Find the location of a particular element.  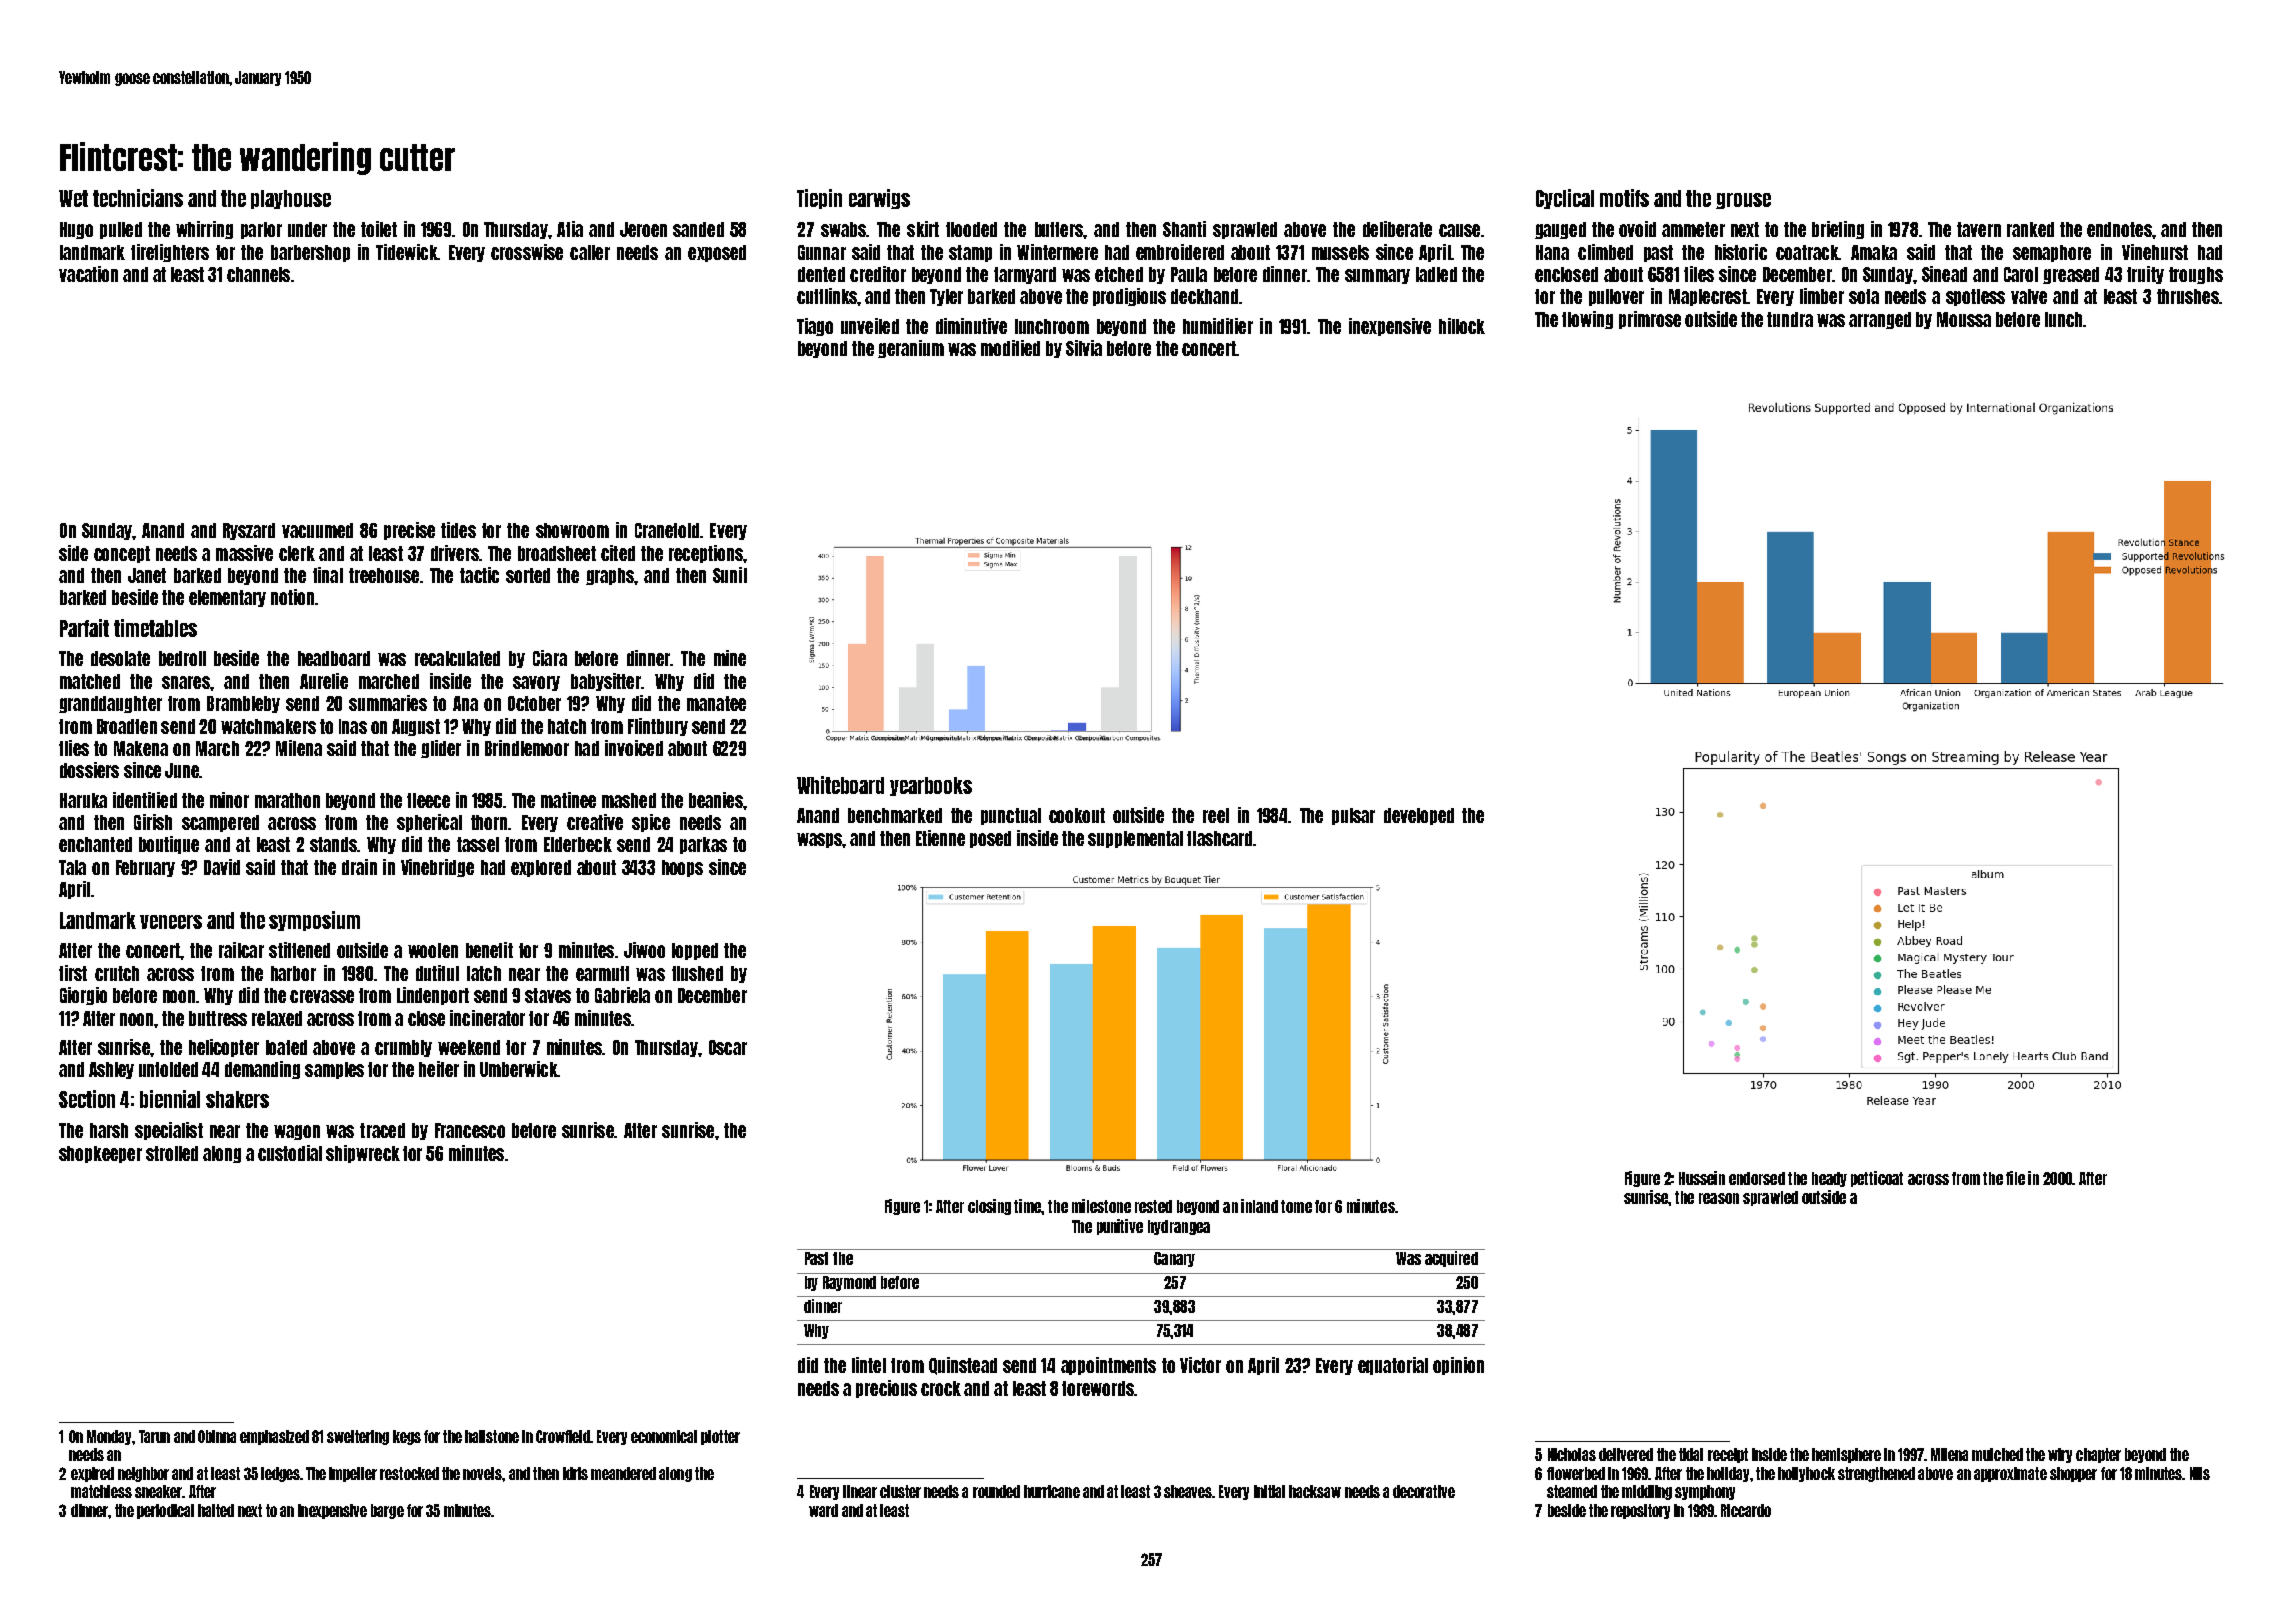

playhouse is located at coordinates (291, 199).
